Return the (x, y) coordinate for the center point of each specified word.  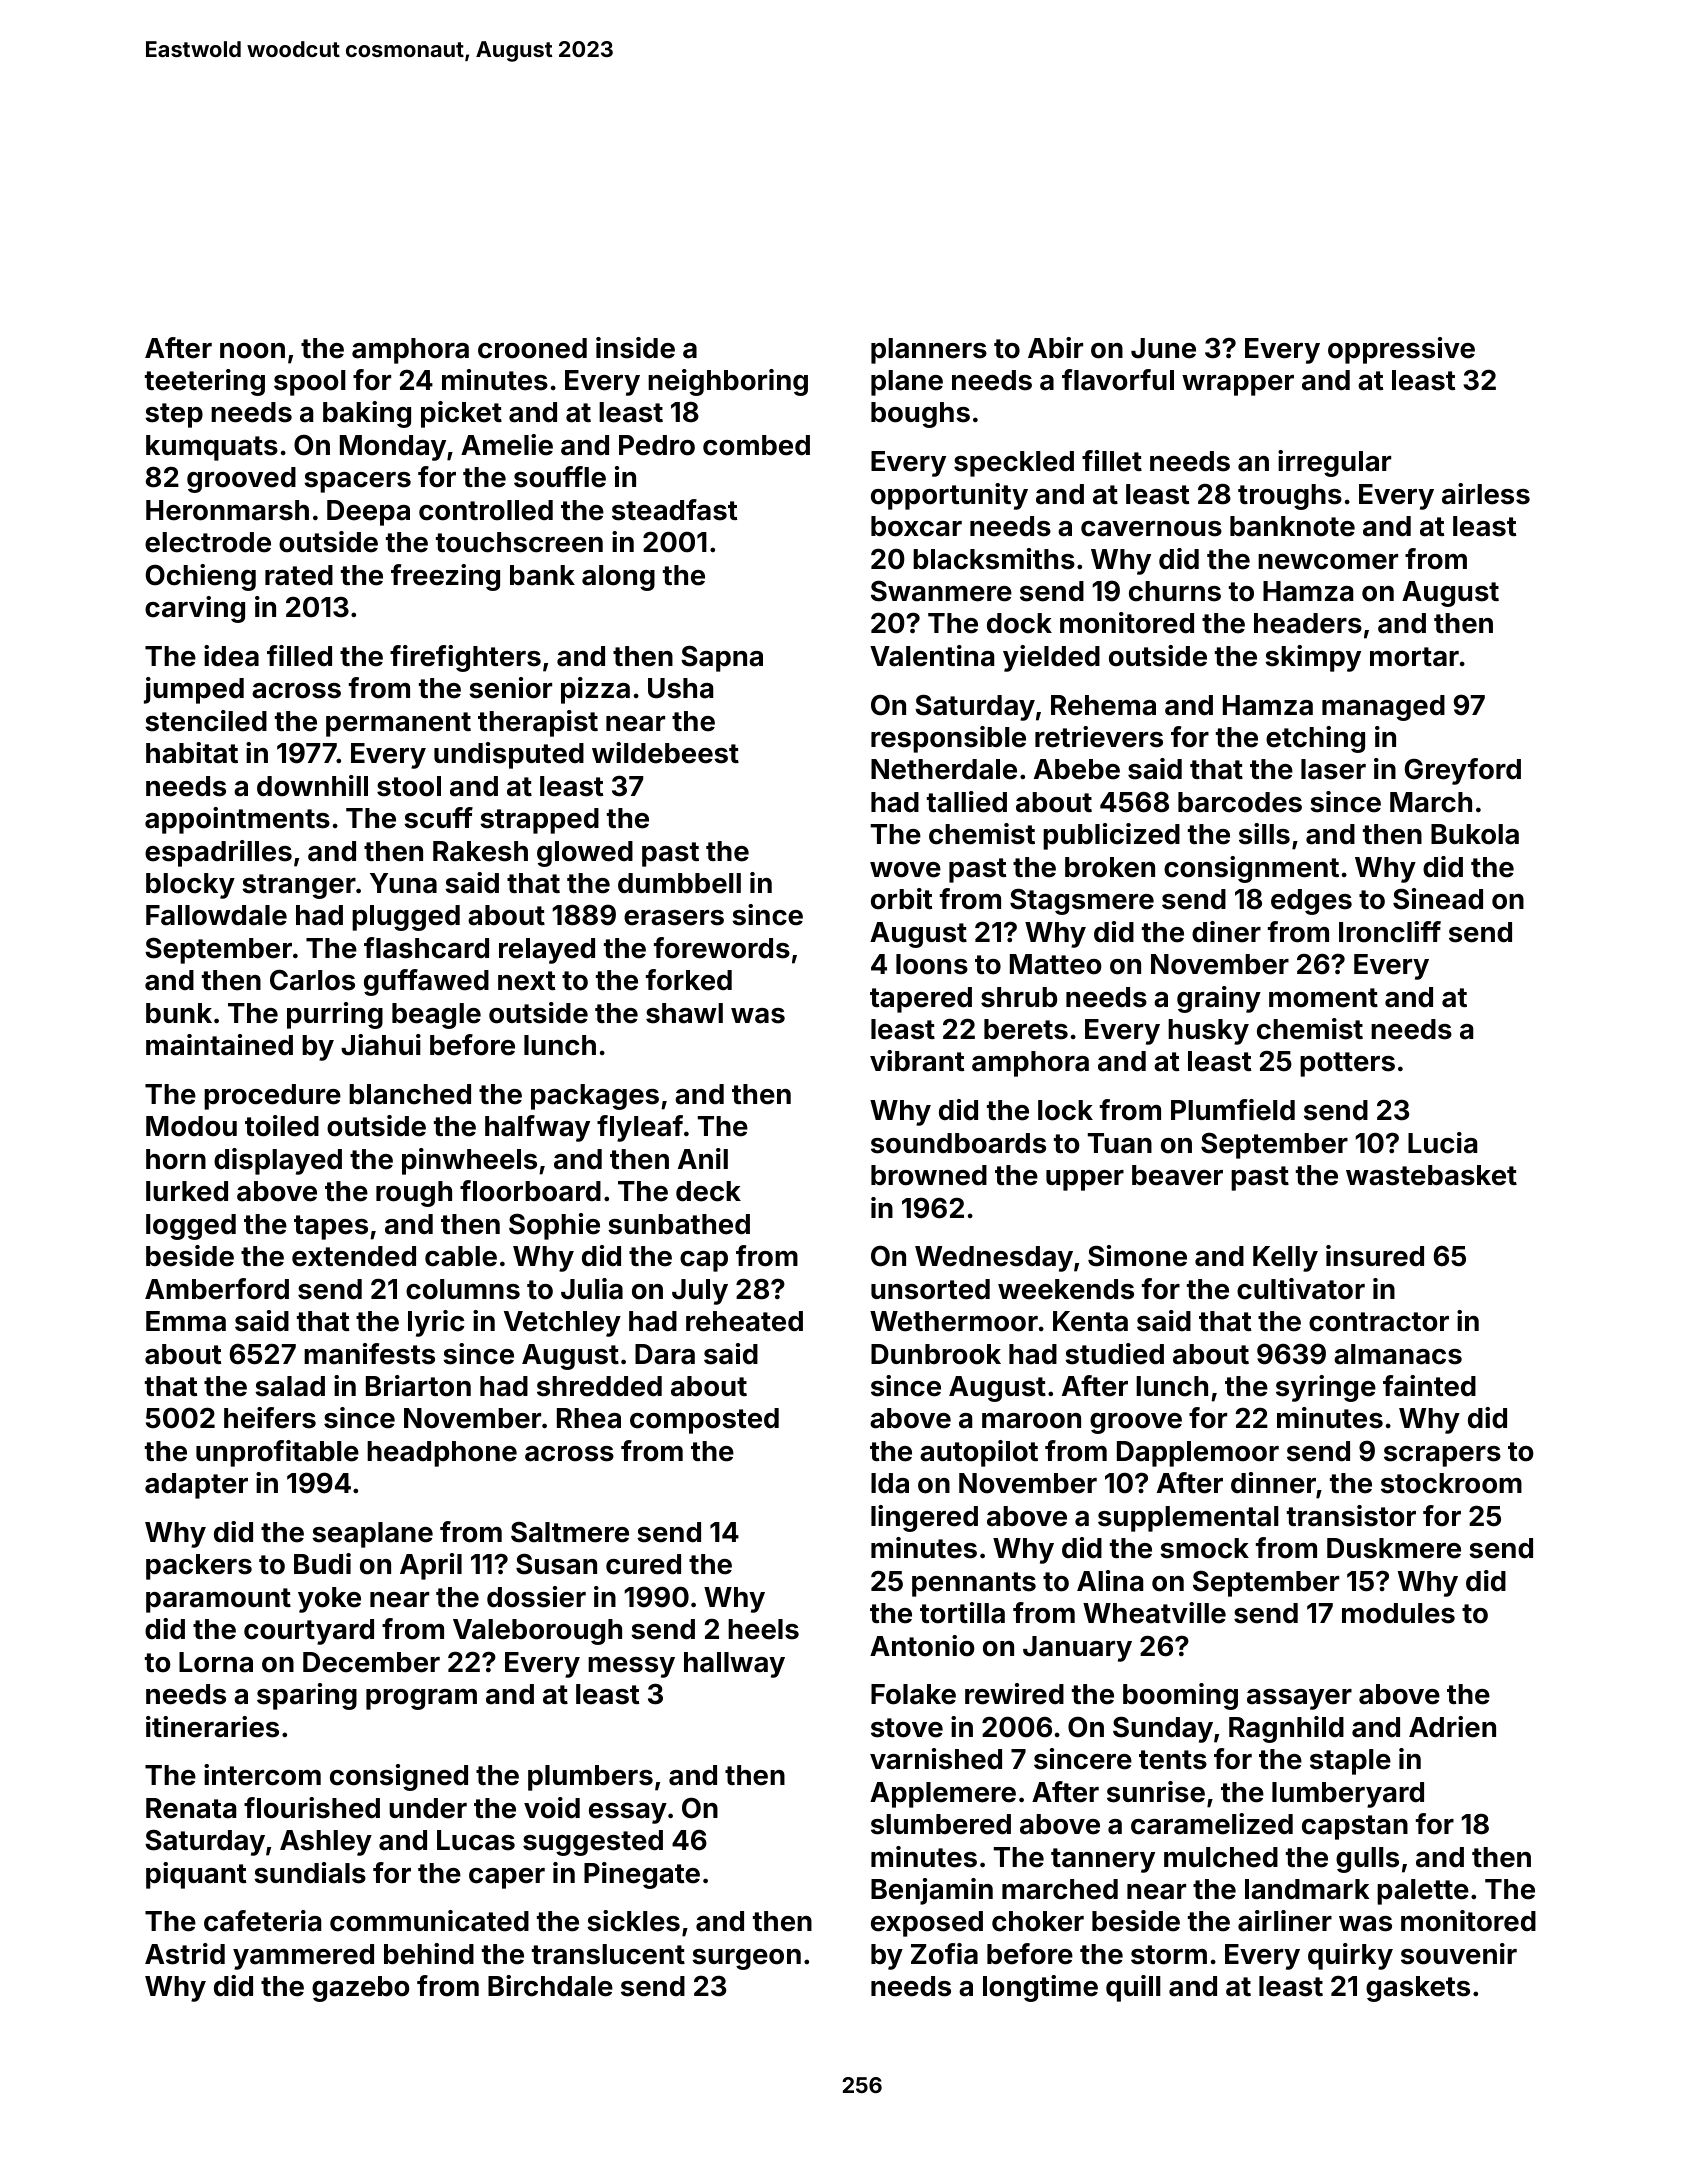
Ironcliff (1390, 932)
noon (252, 351)
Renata (191, 1808)
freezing (445, 577)
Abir (1055, 347)
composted (704, 1421)
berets (1026, 1029)
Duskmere (1394, 1548)
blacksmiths (994, 559)
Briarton (418, 1386)
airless (1486, 494)
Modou (191, 1126)
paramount (218, 1600)
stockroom (1451, 1483)
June (1163, 348)
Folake (913, 1694)
